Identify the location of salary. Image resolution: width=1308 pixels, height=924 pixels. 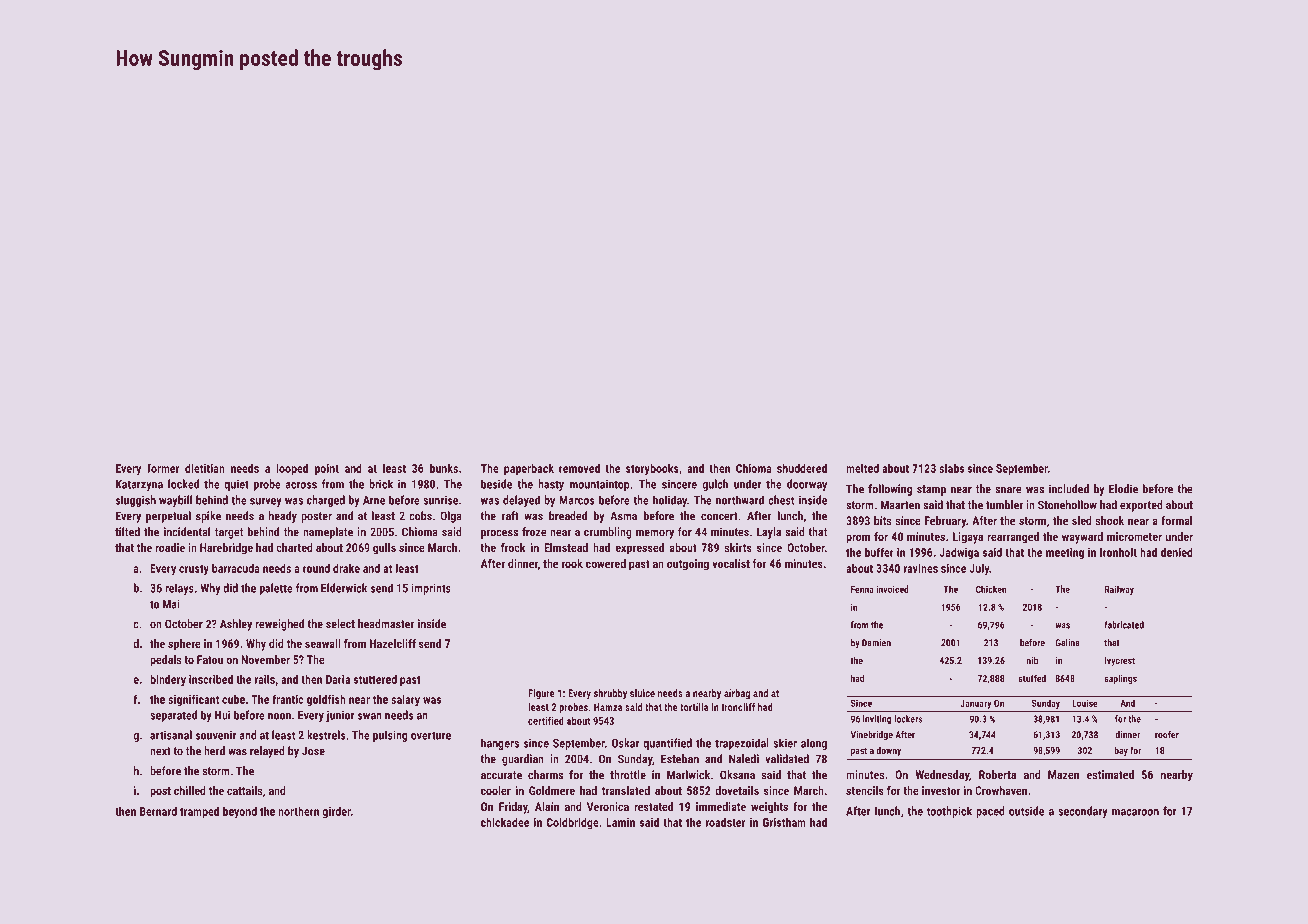
(405, 700).
